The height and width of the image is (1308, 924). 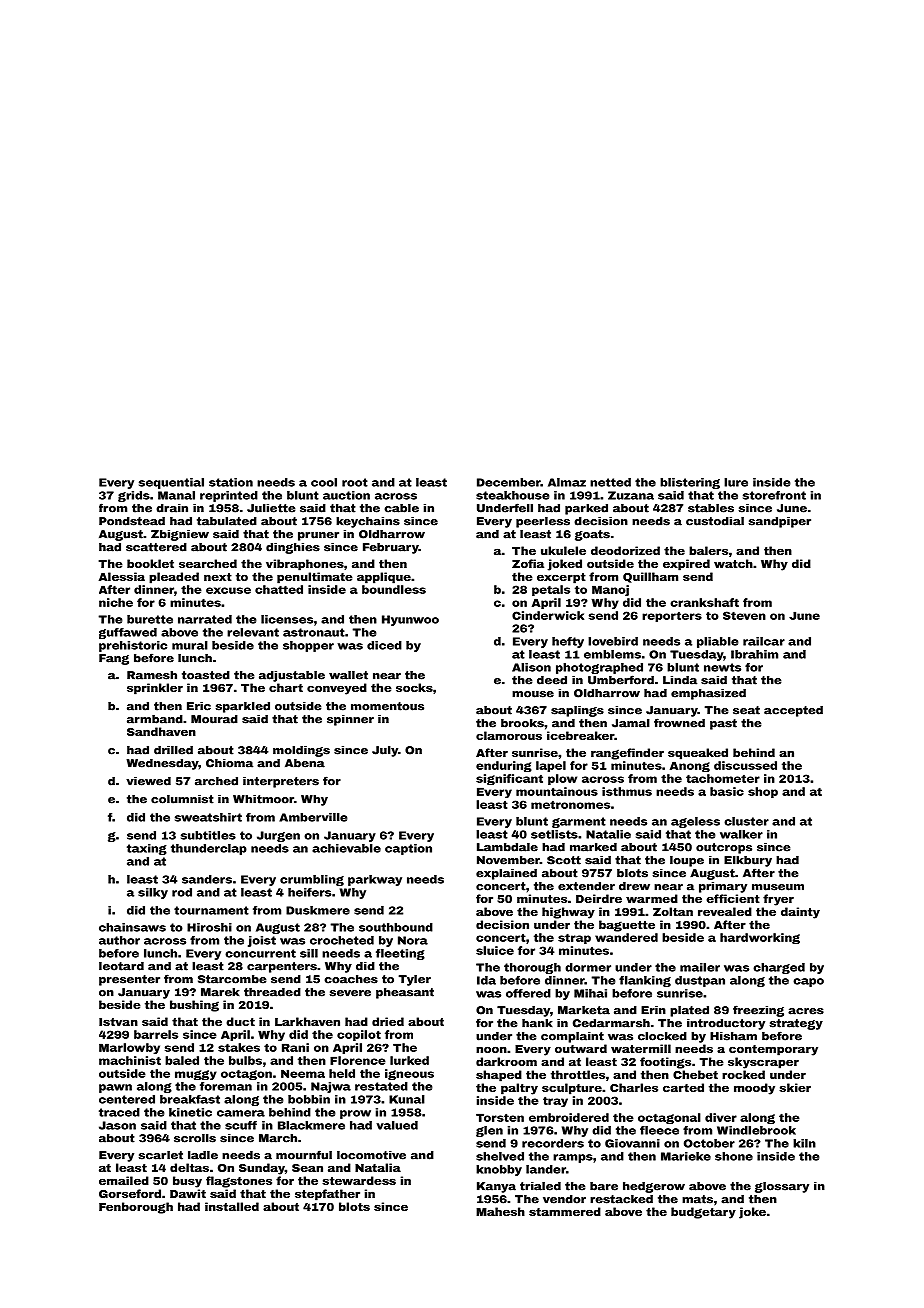 What do you see at coordinates (384, 578) in the image?
I see `applique` at bounding box center [384, 578].
